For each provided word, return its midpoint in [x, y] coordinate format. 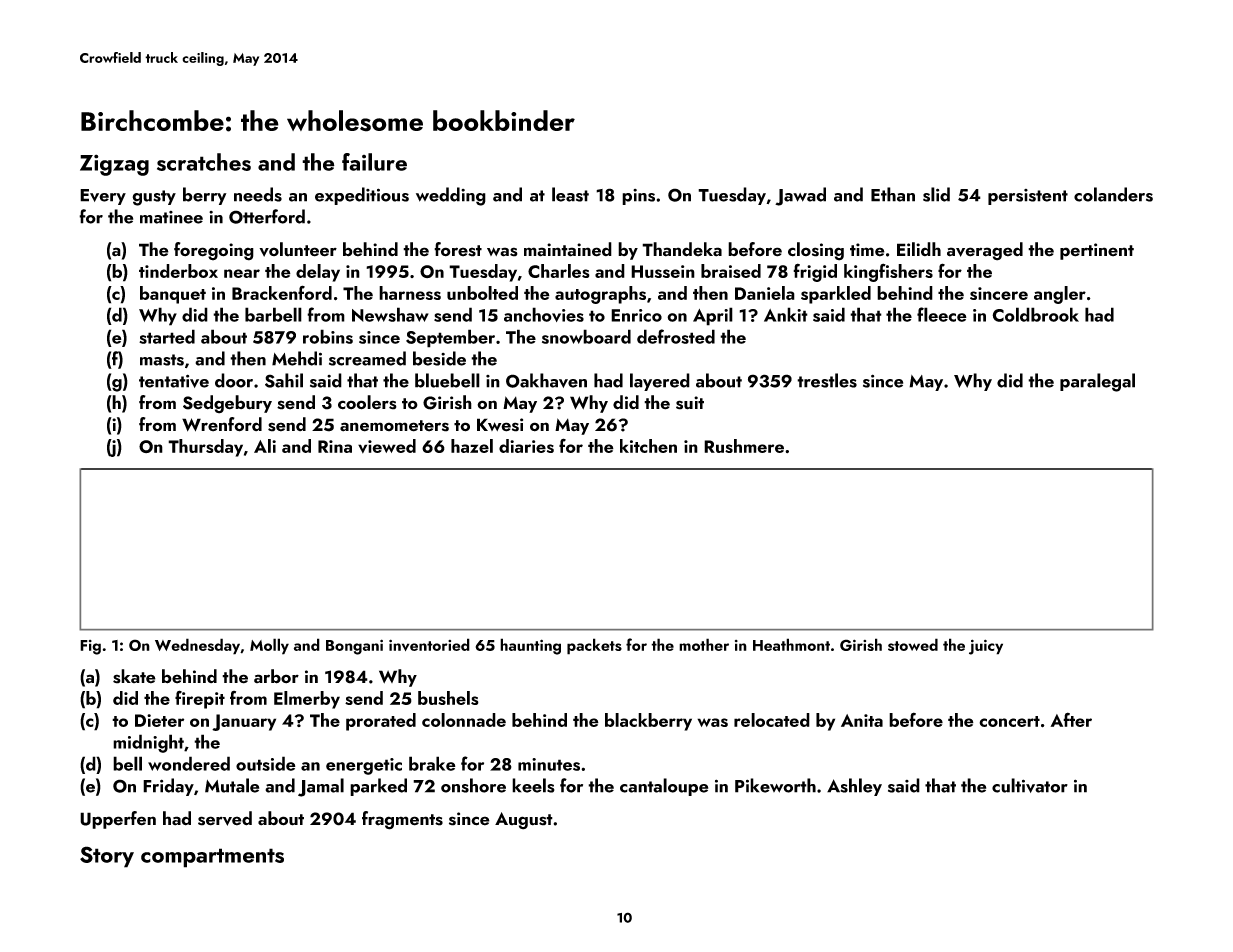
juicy [986, 647]
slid [936, 194]
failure [374, 162]
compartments [212, 858]
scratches [204, 162]
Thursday [205, 448]
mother [704, 644]
